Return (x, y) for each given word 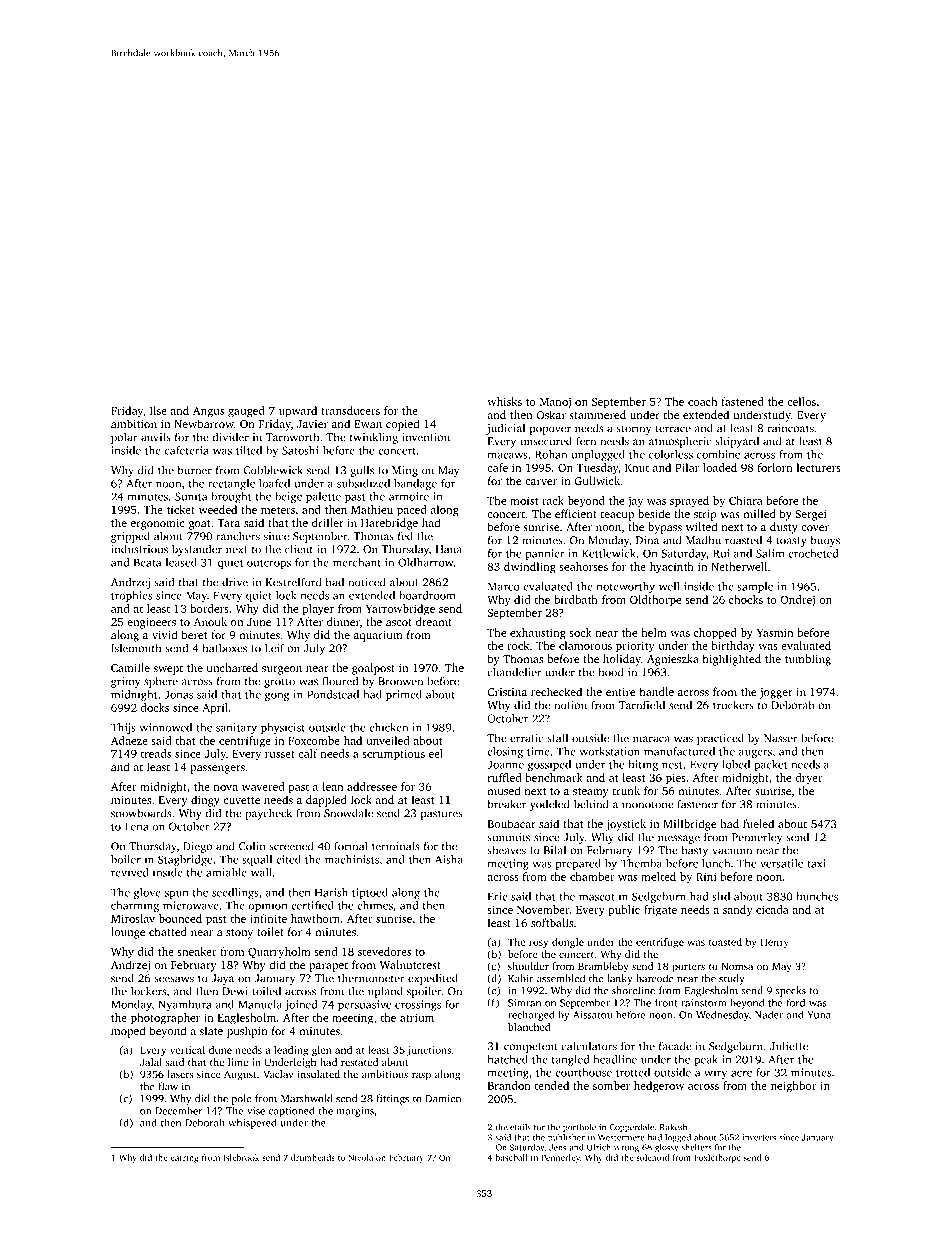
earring (184, 1158)
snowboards (141, 813)
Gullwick (597, 480)
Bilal (555, 850)
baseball (512, 1157)
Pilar (687, 467)
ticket (181, 509)
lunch (716, 863)
